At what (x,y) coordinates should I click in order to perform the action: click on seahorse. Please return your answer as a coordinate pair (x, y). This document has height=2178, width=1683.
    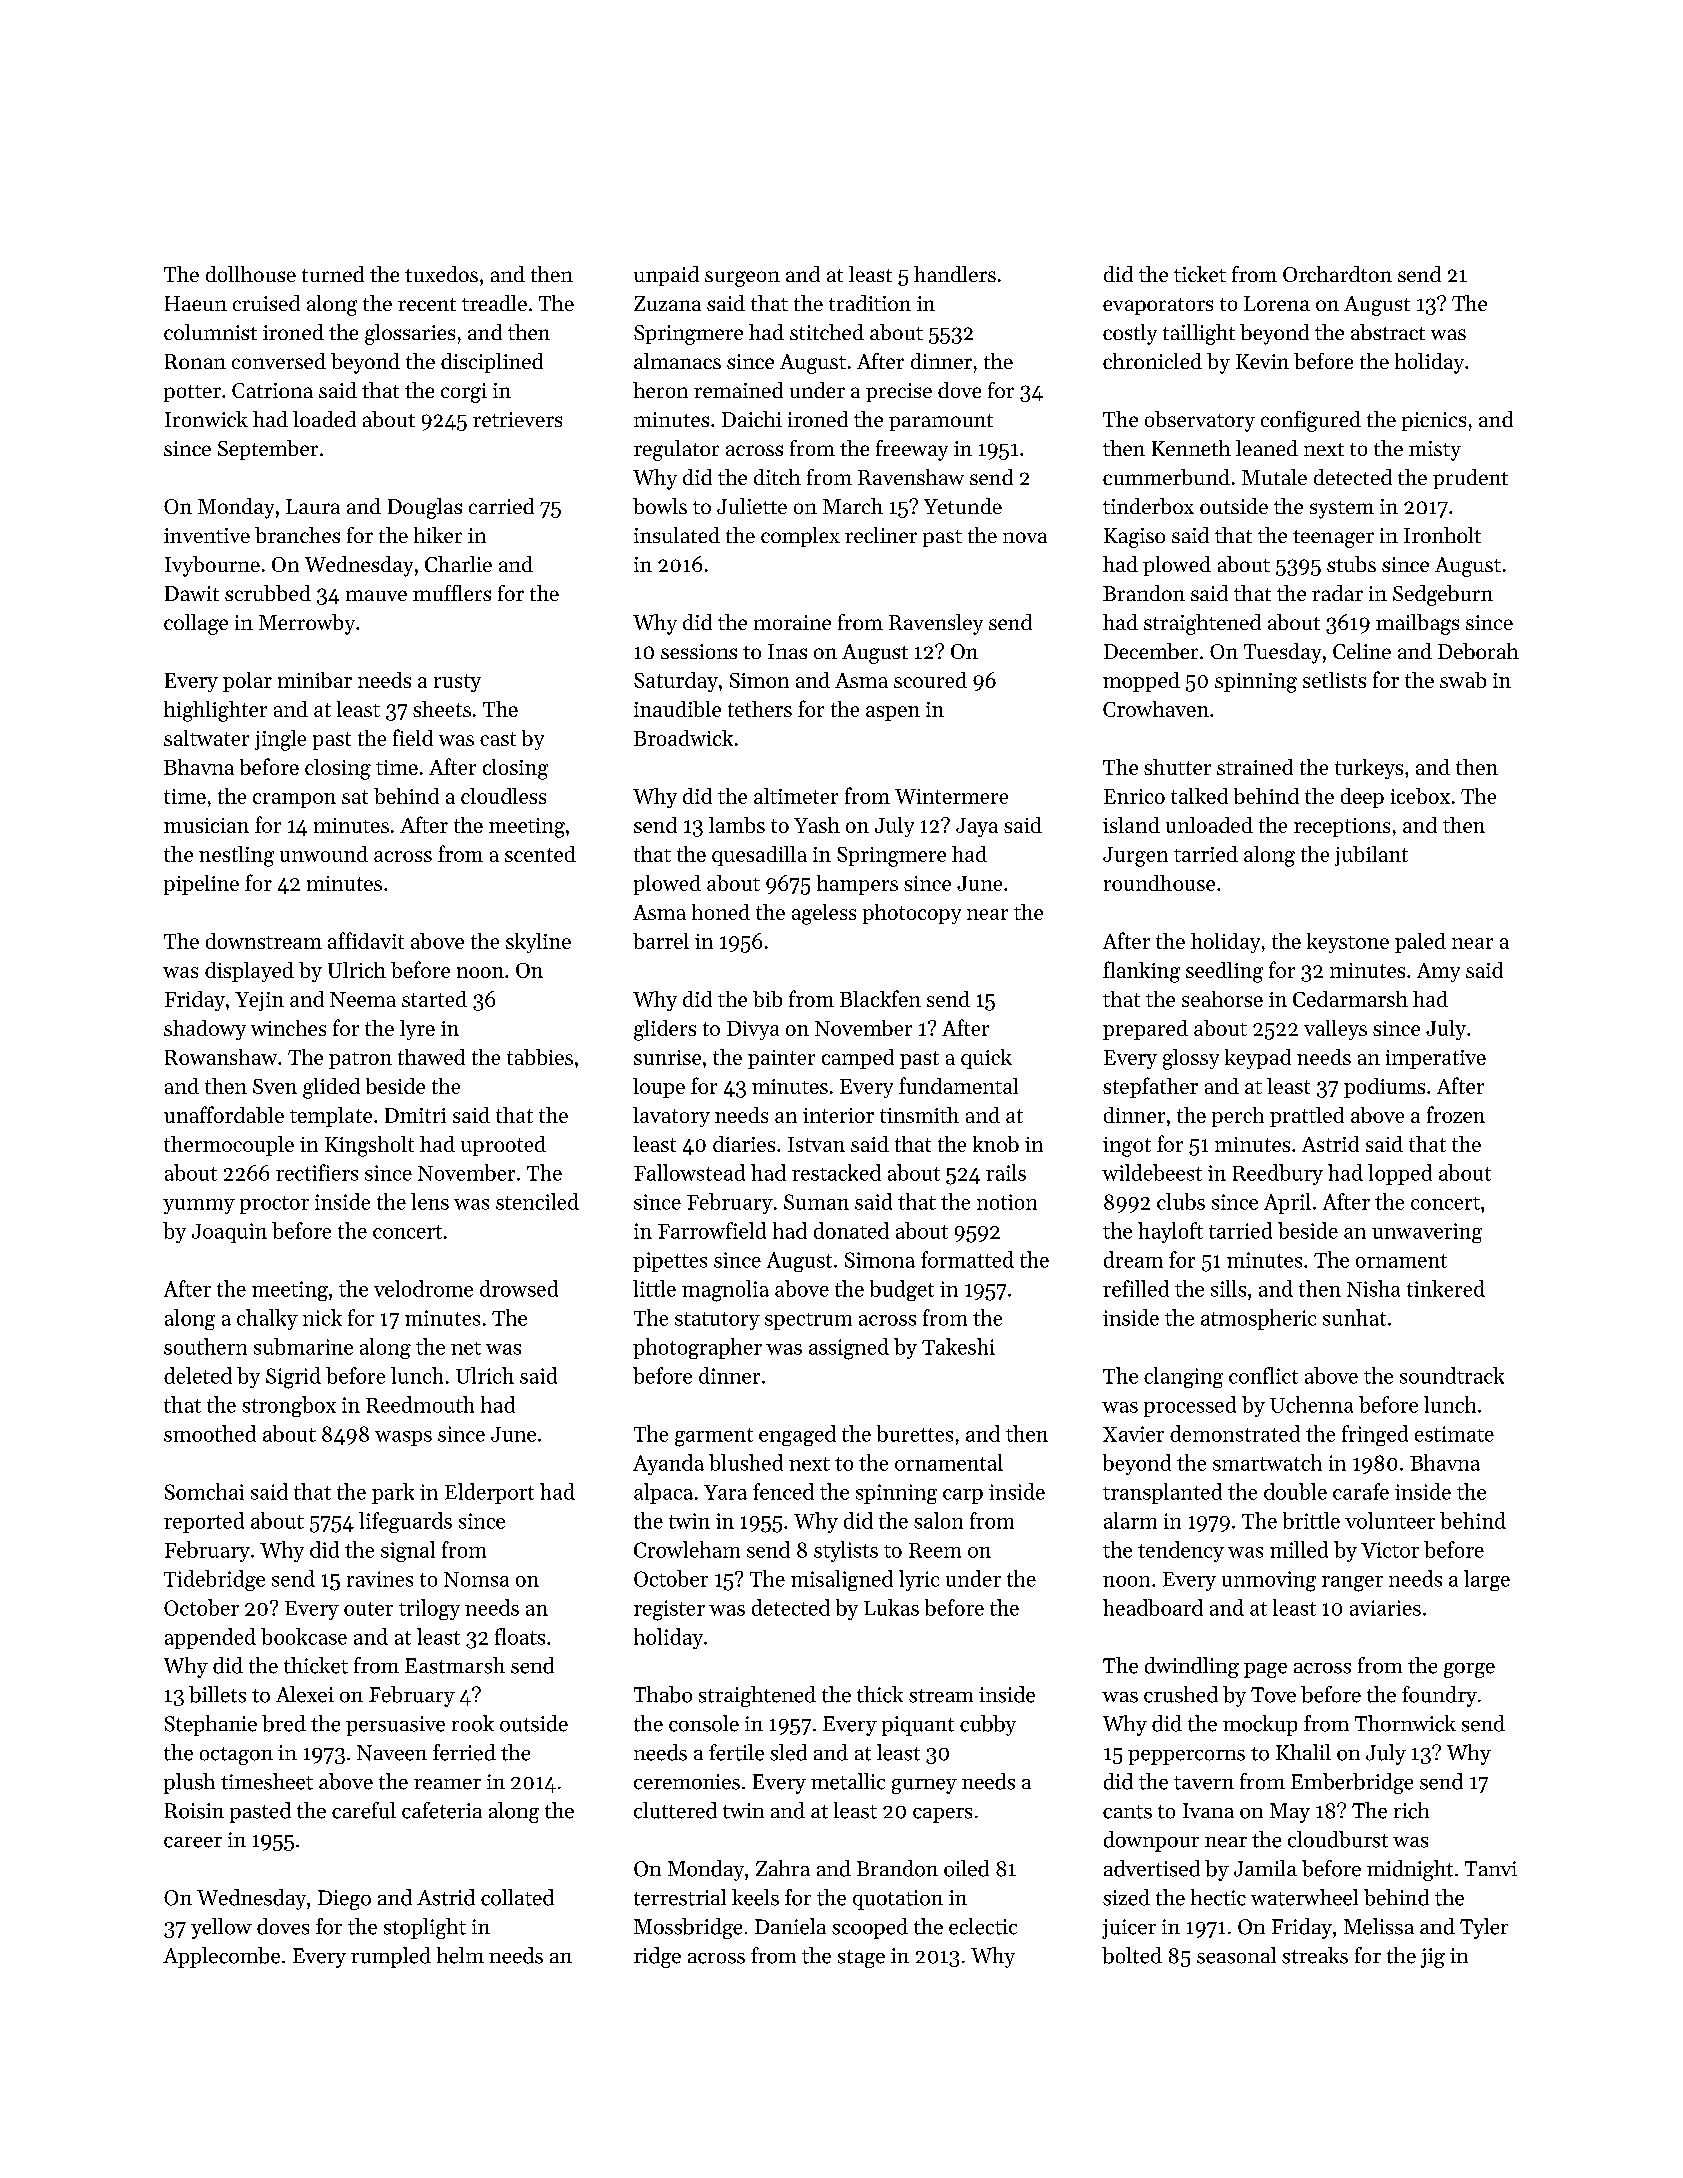
    Looking at the image, I should click on (1222, 999).
